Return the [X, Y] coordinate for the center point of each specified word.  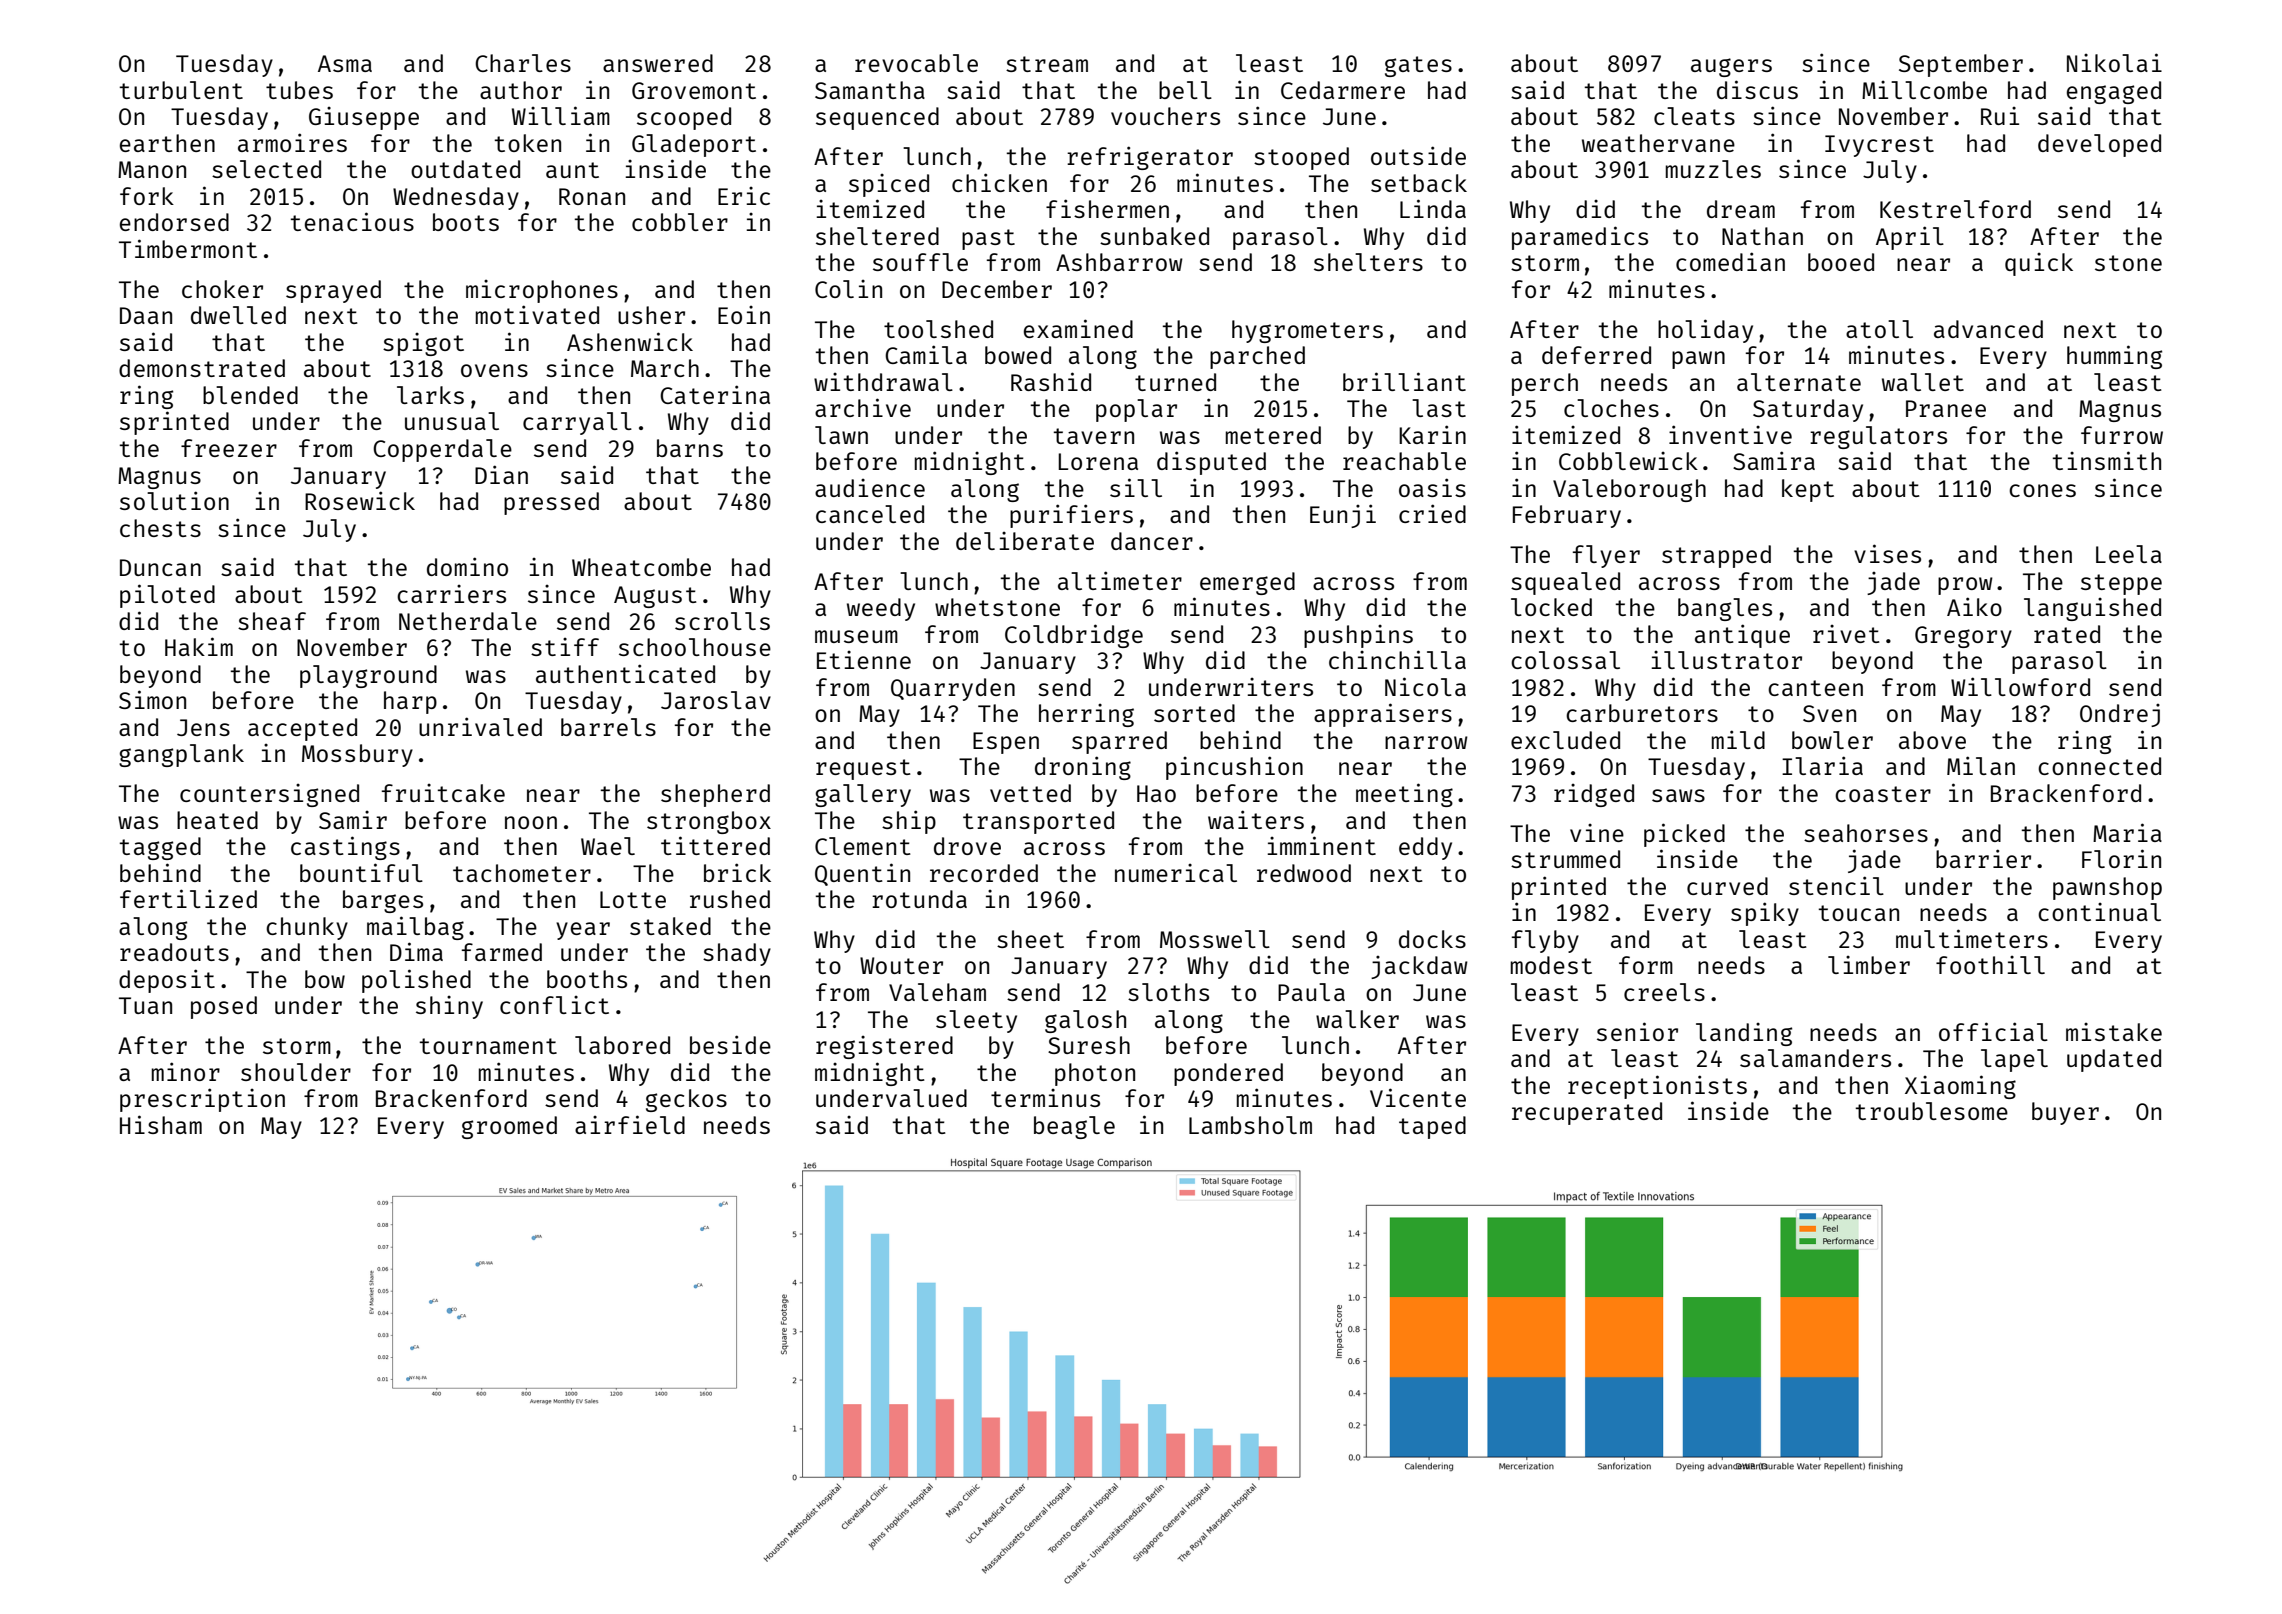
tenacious [352, 221]
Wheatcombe [641, 567]
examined [1078, 328]
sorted [1194, 713]
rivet [1846, 634]
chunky [307, 928]
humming [2114, 357]
